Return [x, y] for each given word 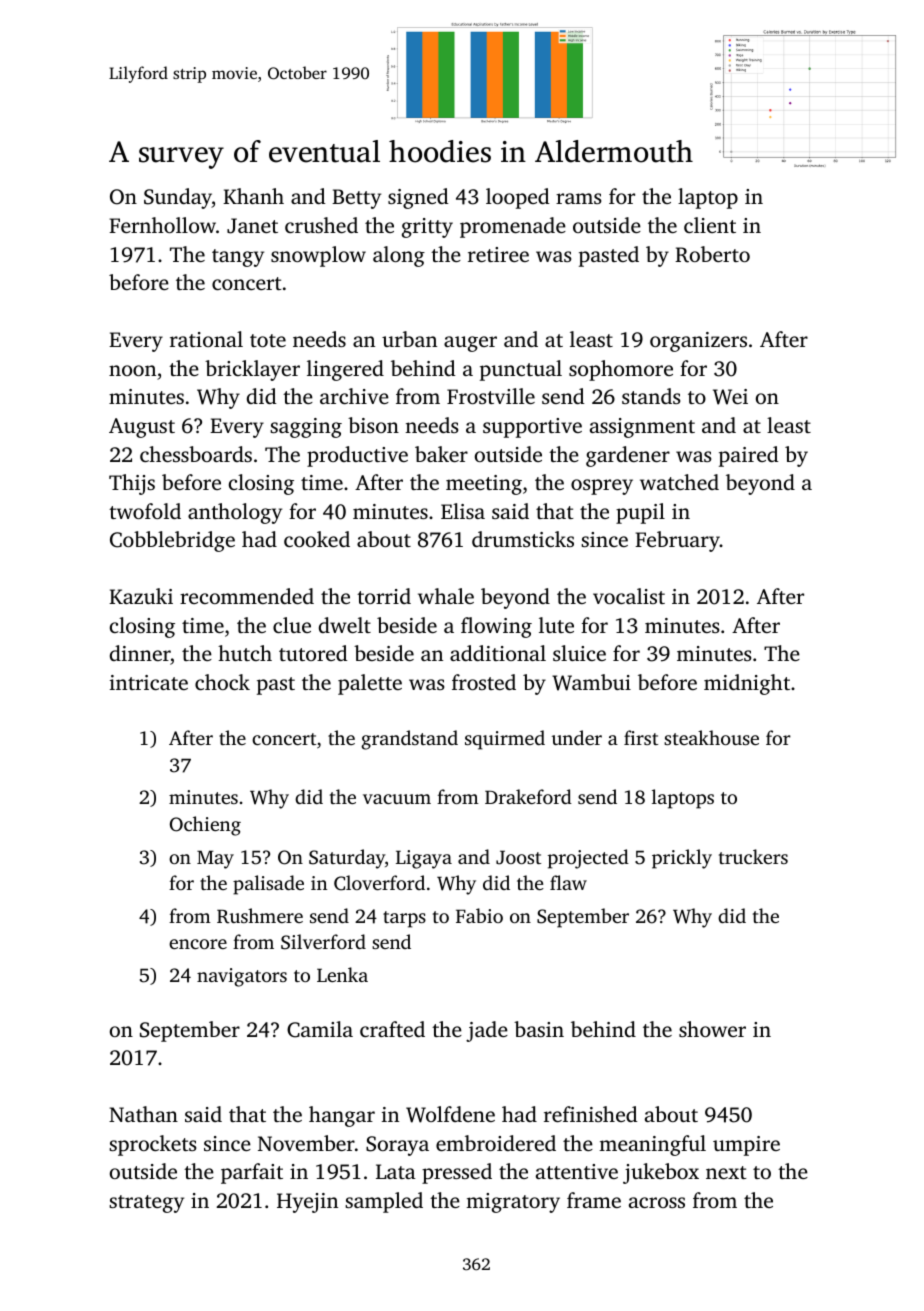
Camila [320, 1029]
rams [578, 198]
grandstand [409, 740]
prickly [682, 859]
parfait [252, 1173]
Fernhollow [162, 225]
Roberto [712, 254]
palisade [268, 885]
